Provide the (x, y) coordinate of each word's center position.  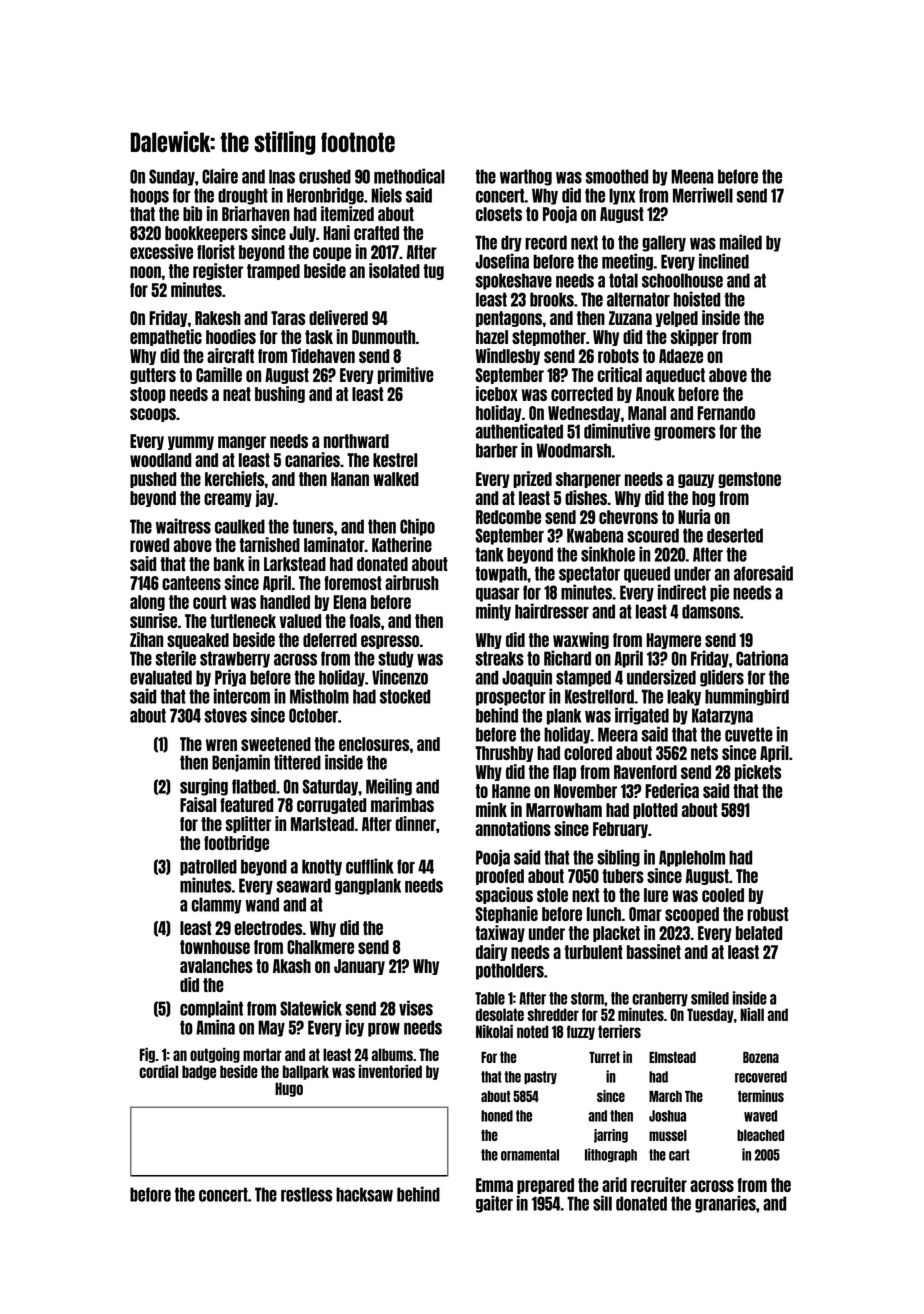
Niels (386, 195)
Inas (282, 176)
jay (265, 498)
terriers (619, 1031)
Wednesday (584, 414)
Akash (292, 966)
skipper (694, 337)
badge (199, 1072)
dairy (491, 952)
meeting (627, 262)
